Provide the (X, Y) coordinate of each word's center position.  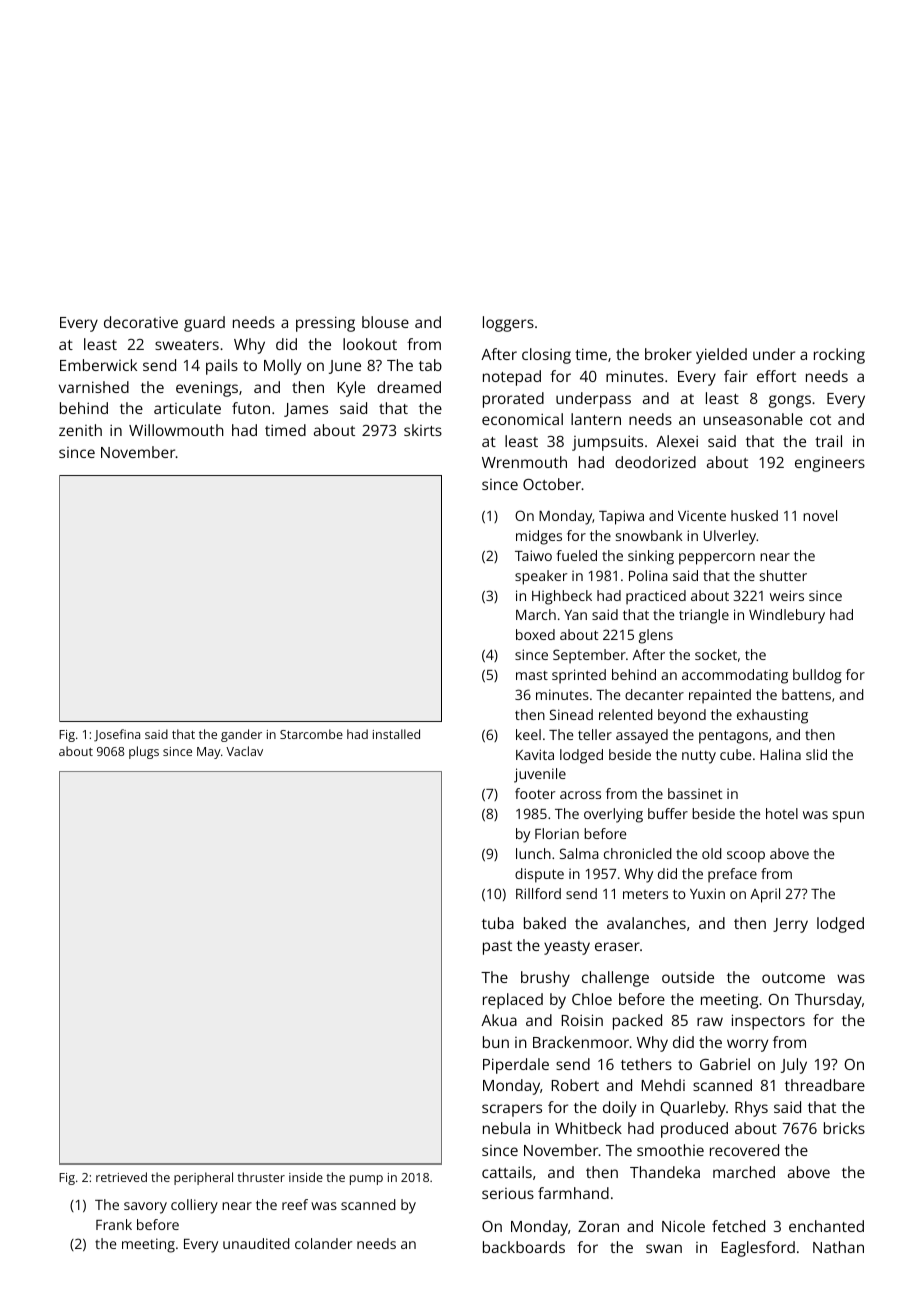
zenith (80, 430)
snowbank (649, 535)
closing (546, 356)
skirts (423, 430)
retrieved (121, 1177)
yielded (721, 356)
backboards (524, 1247)
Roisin (582, 1020)
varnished (94, 387)
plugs (144, 752)
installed (396, 734)
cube (735, 754)
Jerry (790, 925)
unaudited (256, 1243)
